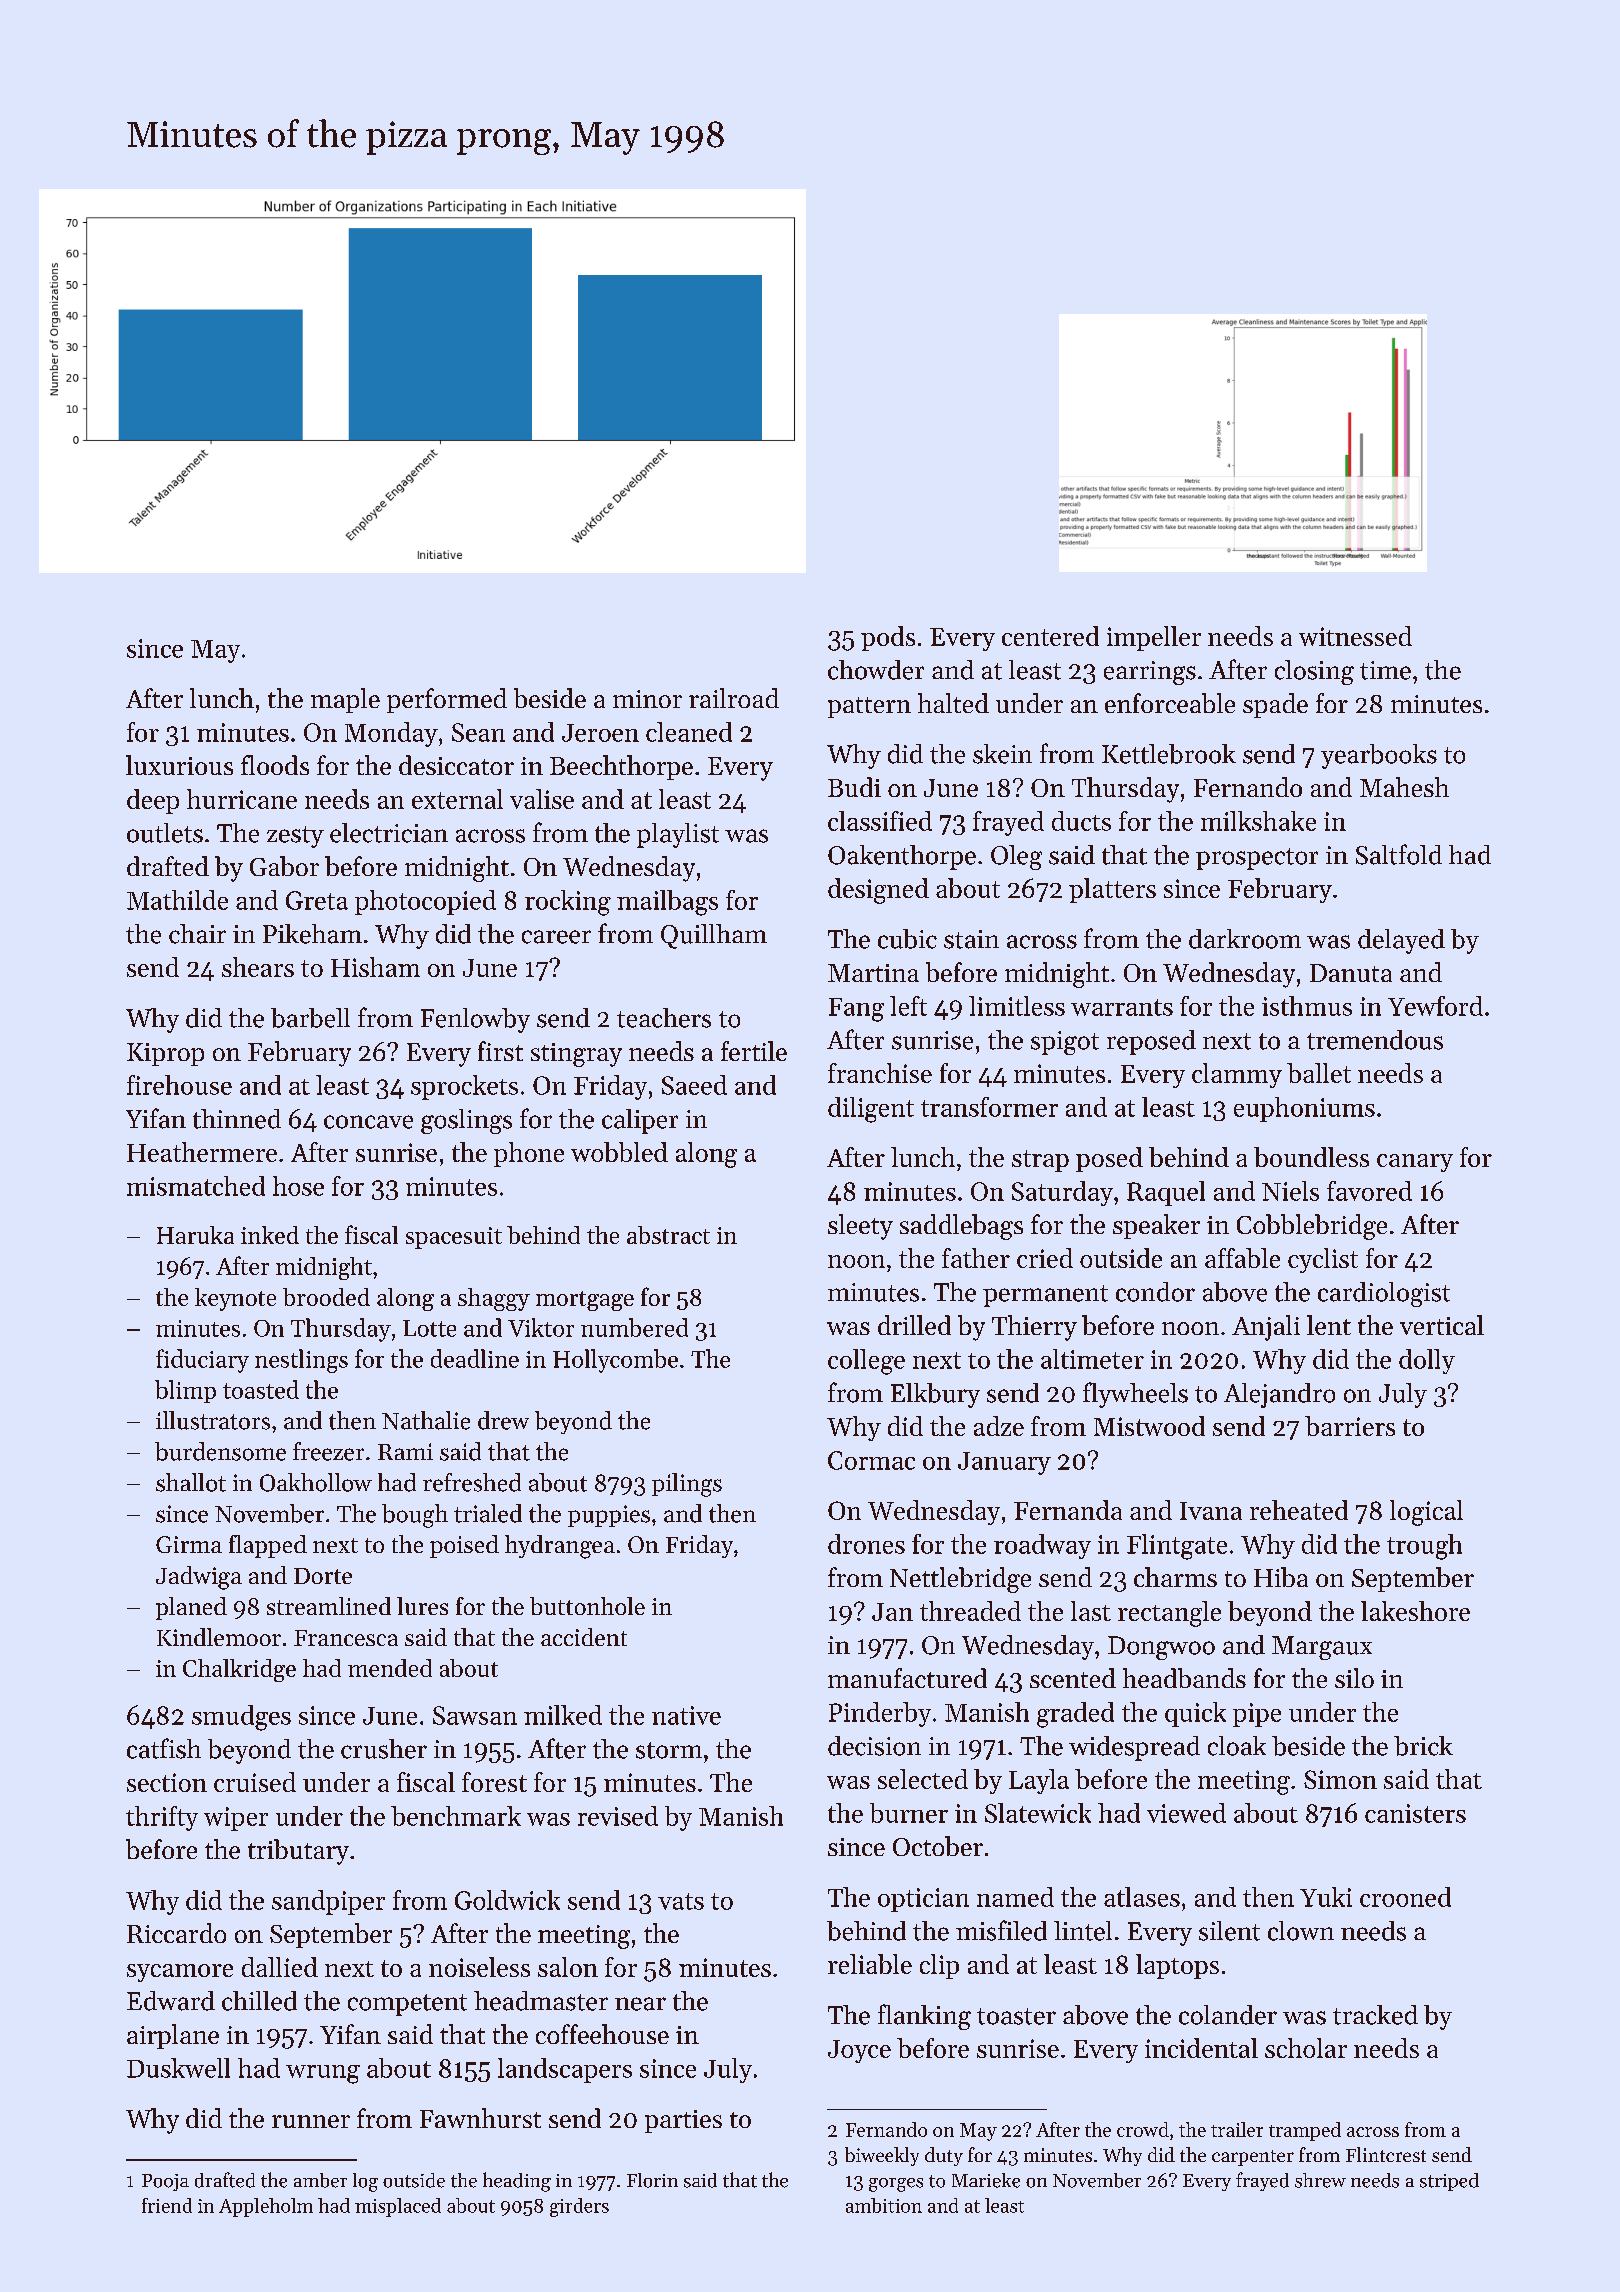  What do you see at coordinates (345, 700) in the image?
I see `maple` at bounding box center [345, 700].
